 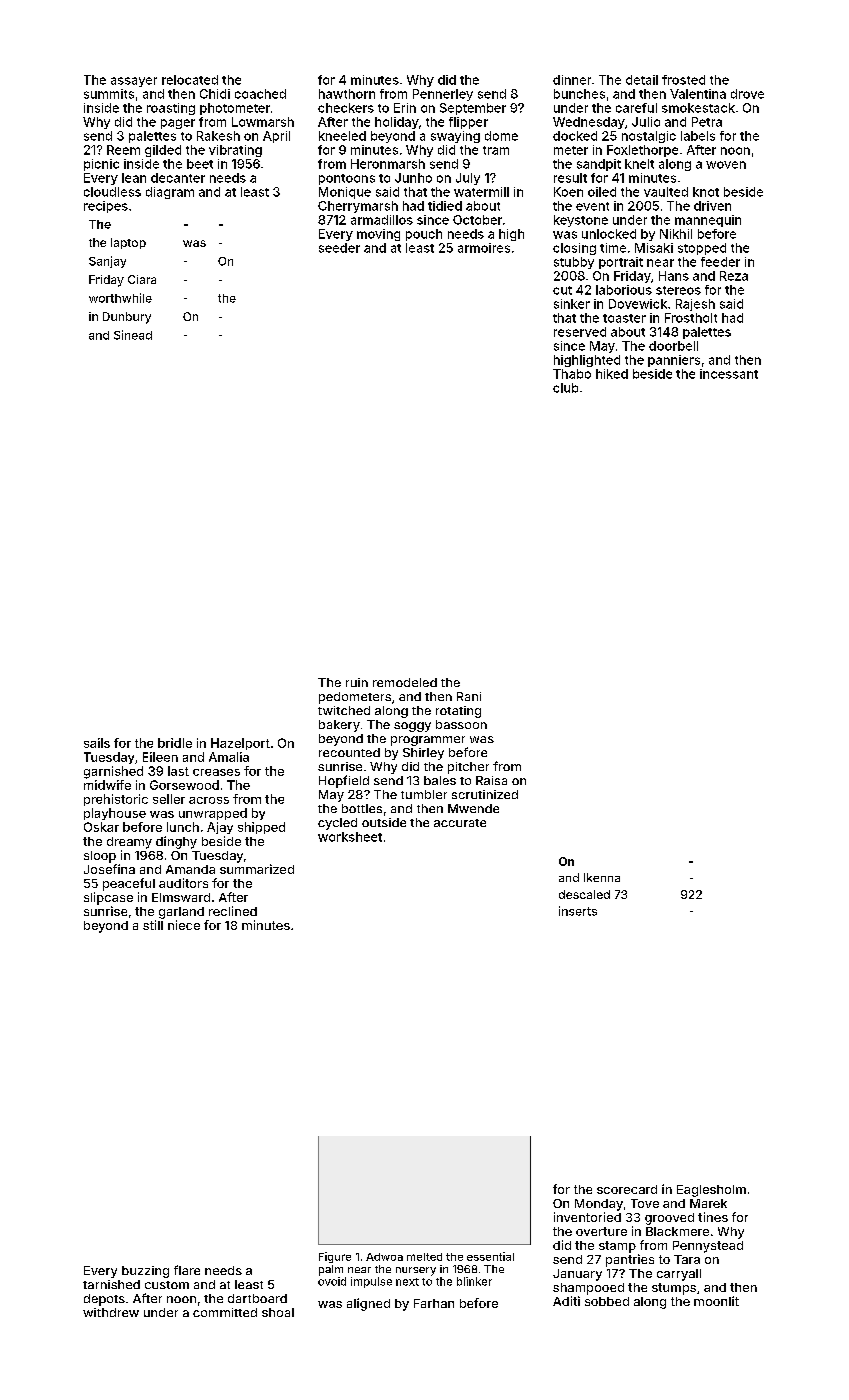 I want to click on blinker, so click(x=474, y=1281).
